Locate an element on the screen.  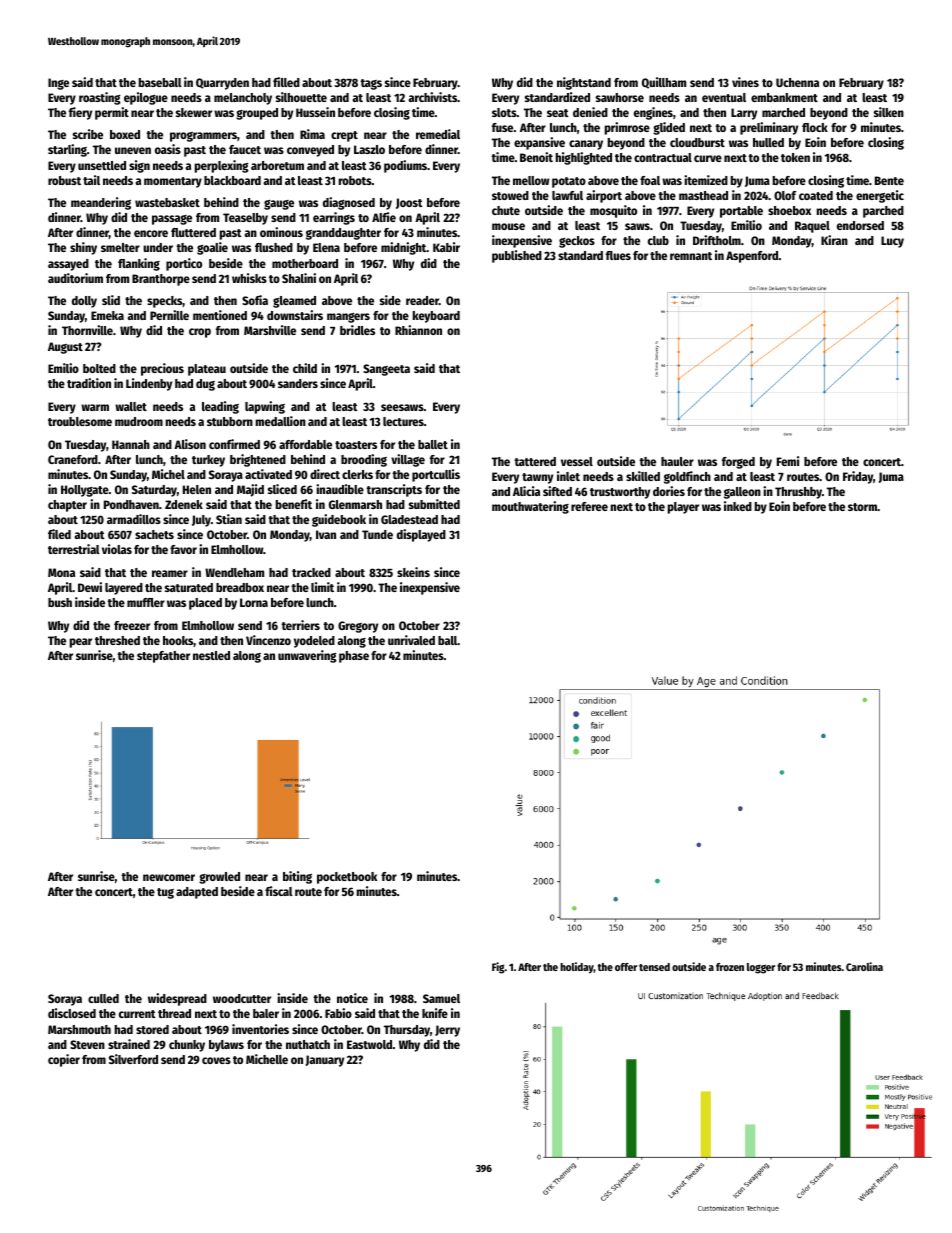
bridles is located at coordinates (357, 330).
